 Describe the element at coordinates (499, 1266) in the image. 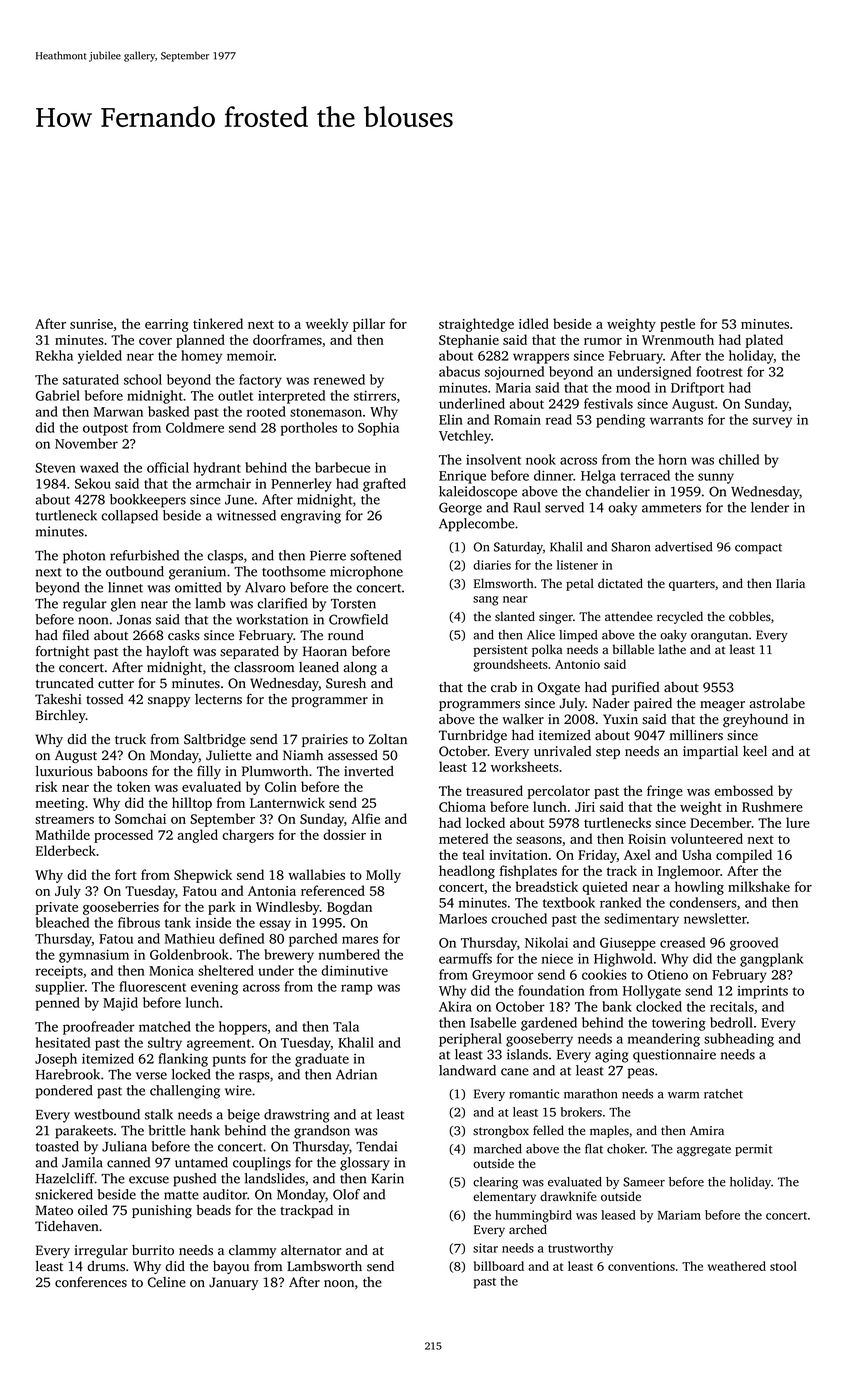

I see `billboard` at that location.
